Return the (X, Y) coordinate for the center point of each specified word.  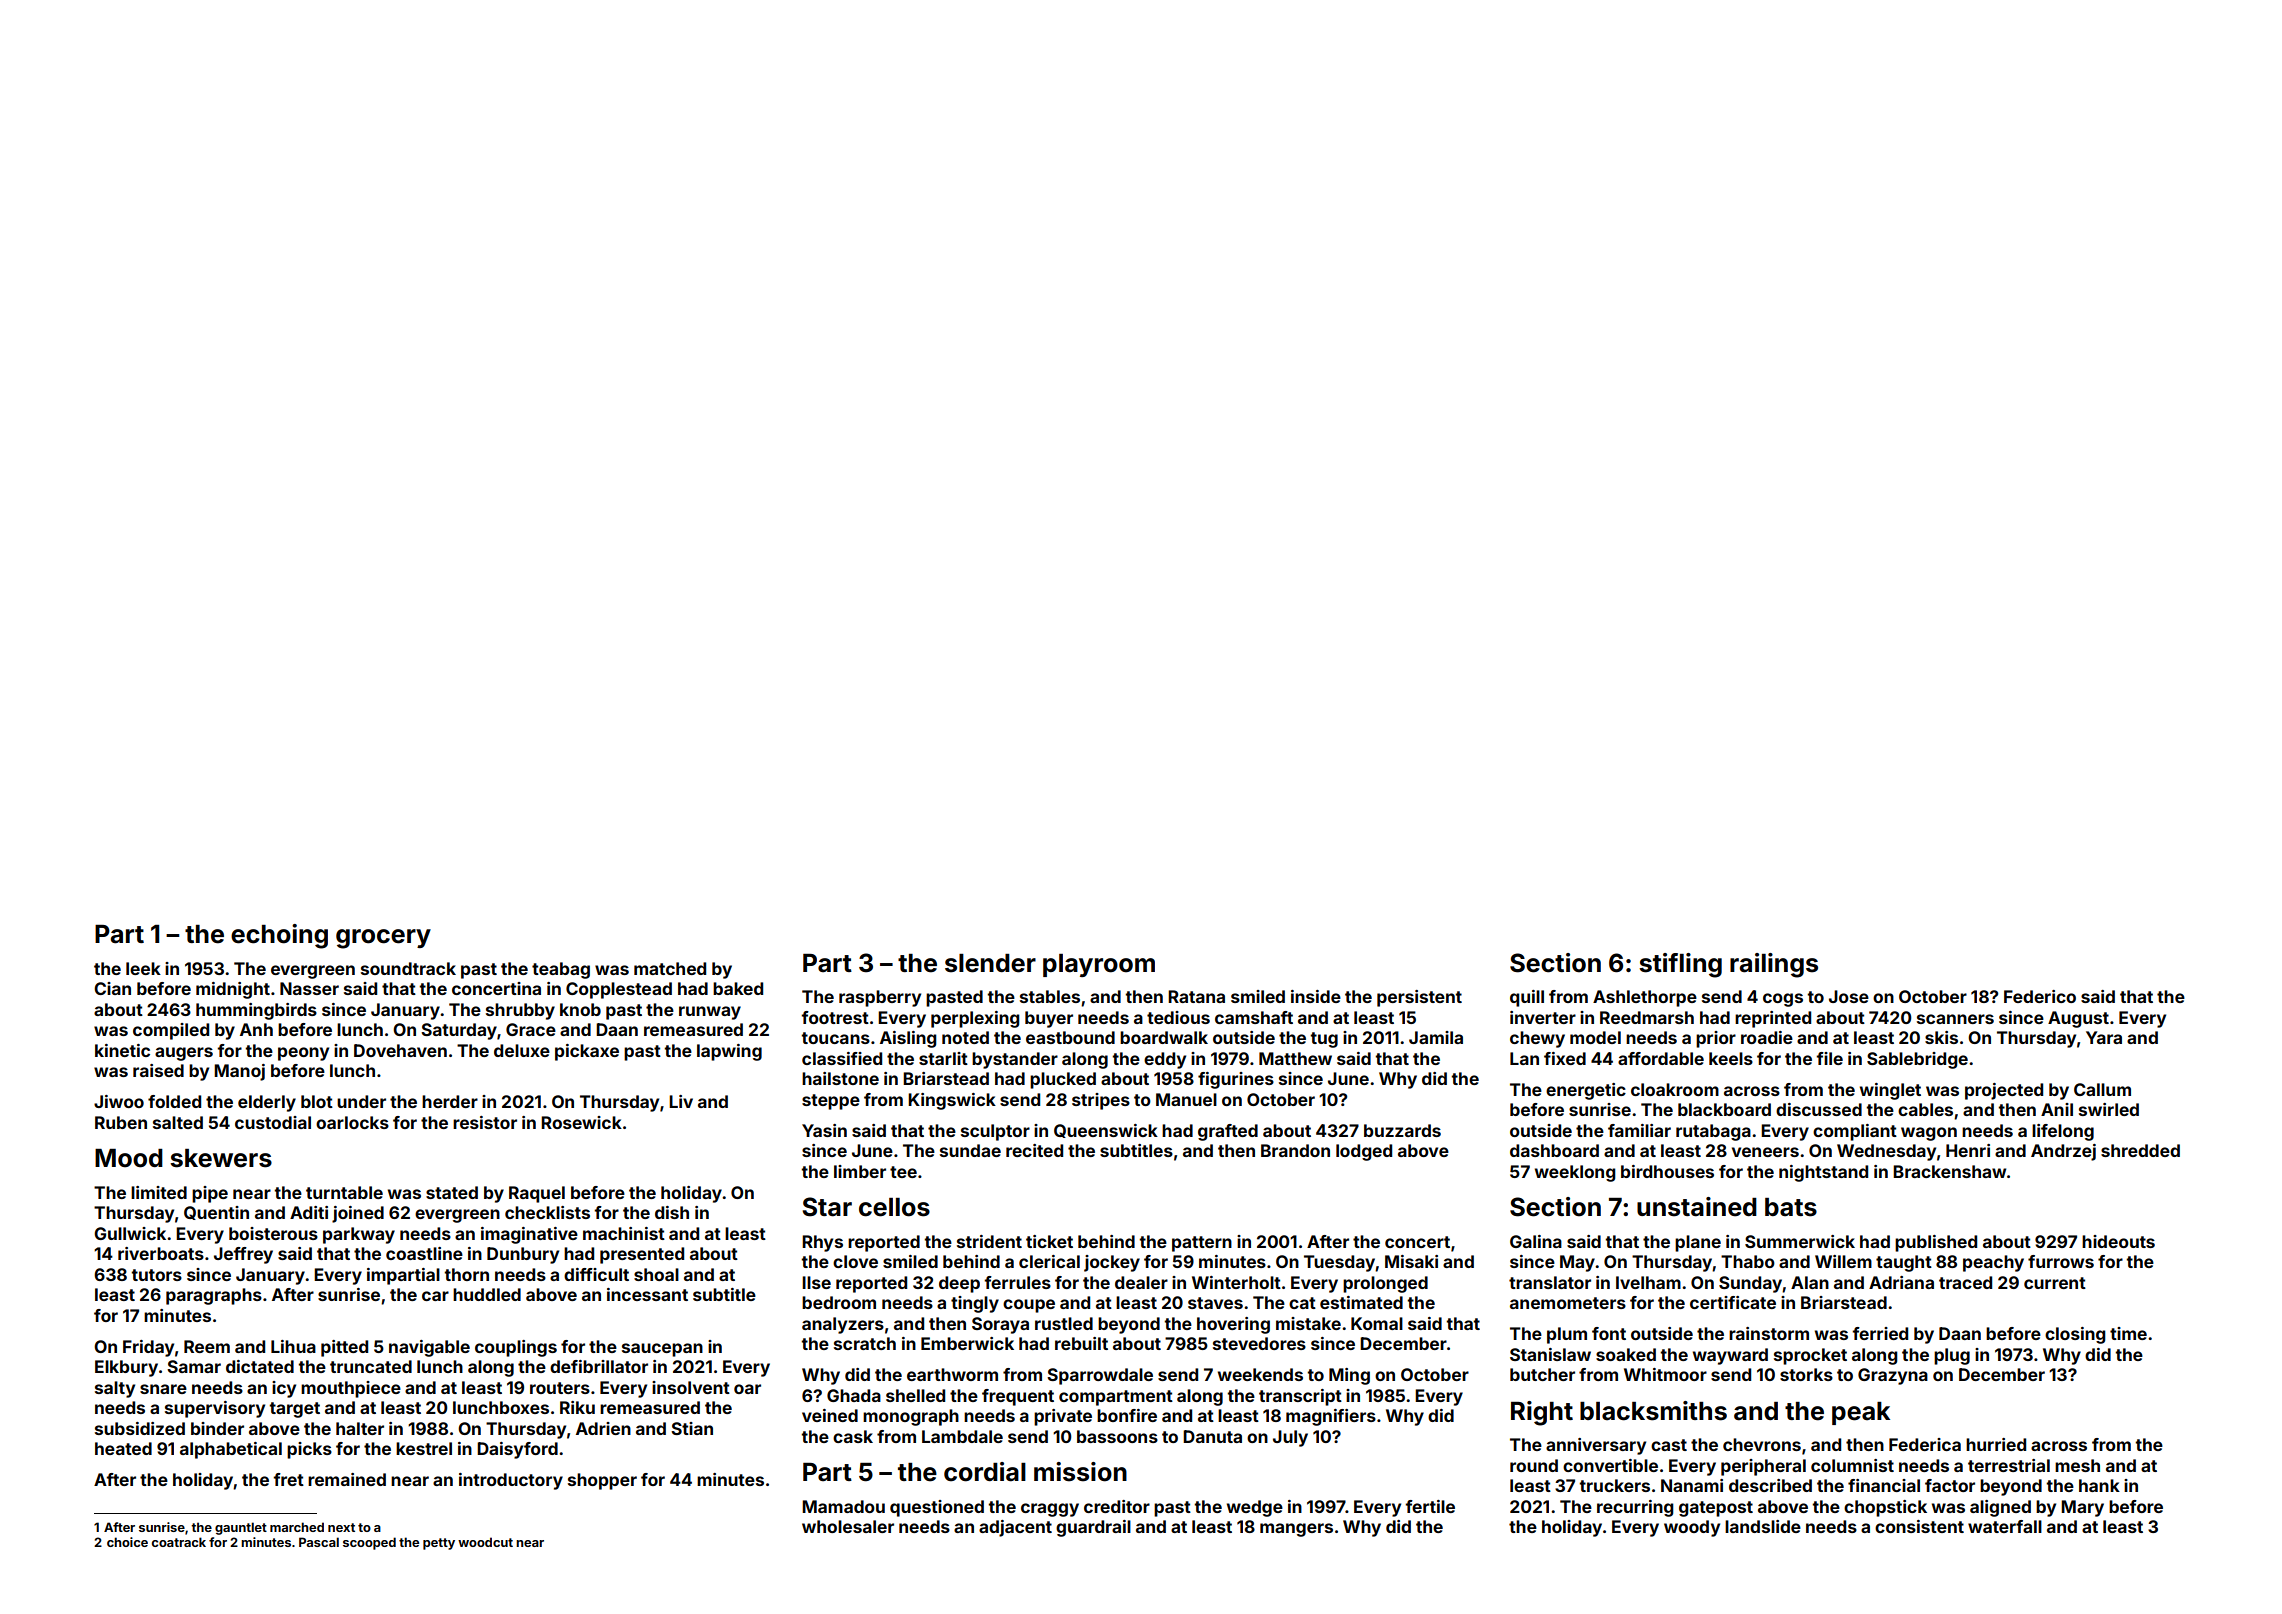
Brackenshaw (1949, 1171)
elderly (267, 1103)
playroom (1099, 965)
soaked (1626, 1354)
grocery (383, 939)
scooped (369, 1543)
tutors (156, 1275)
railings (1774, 965)
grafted (1228, 1132)
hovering (1233, 1325)
